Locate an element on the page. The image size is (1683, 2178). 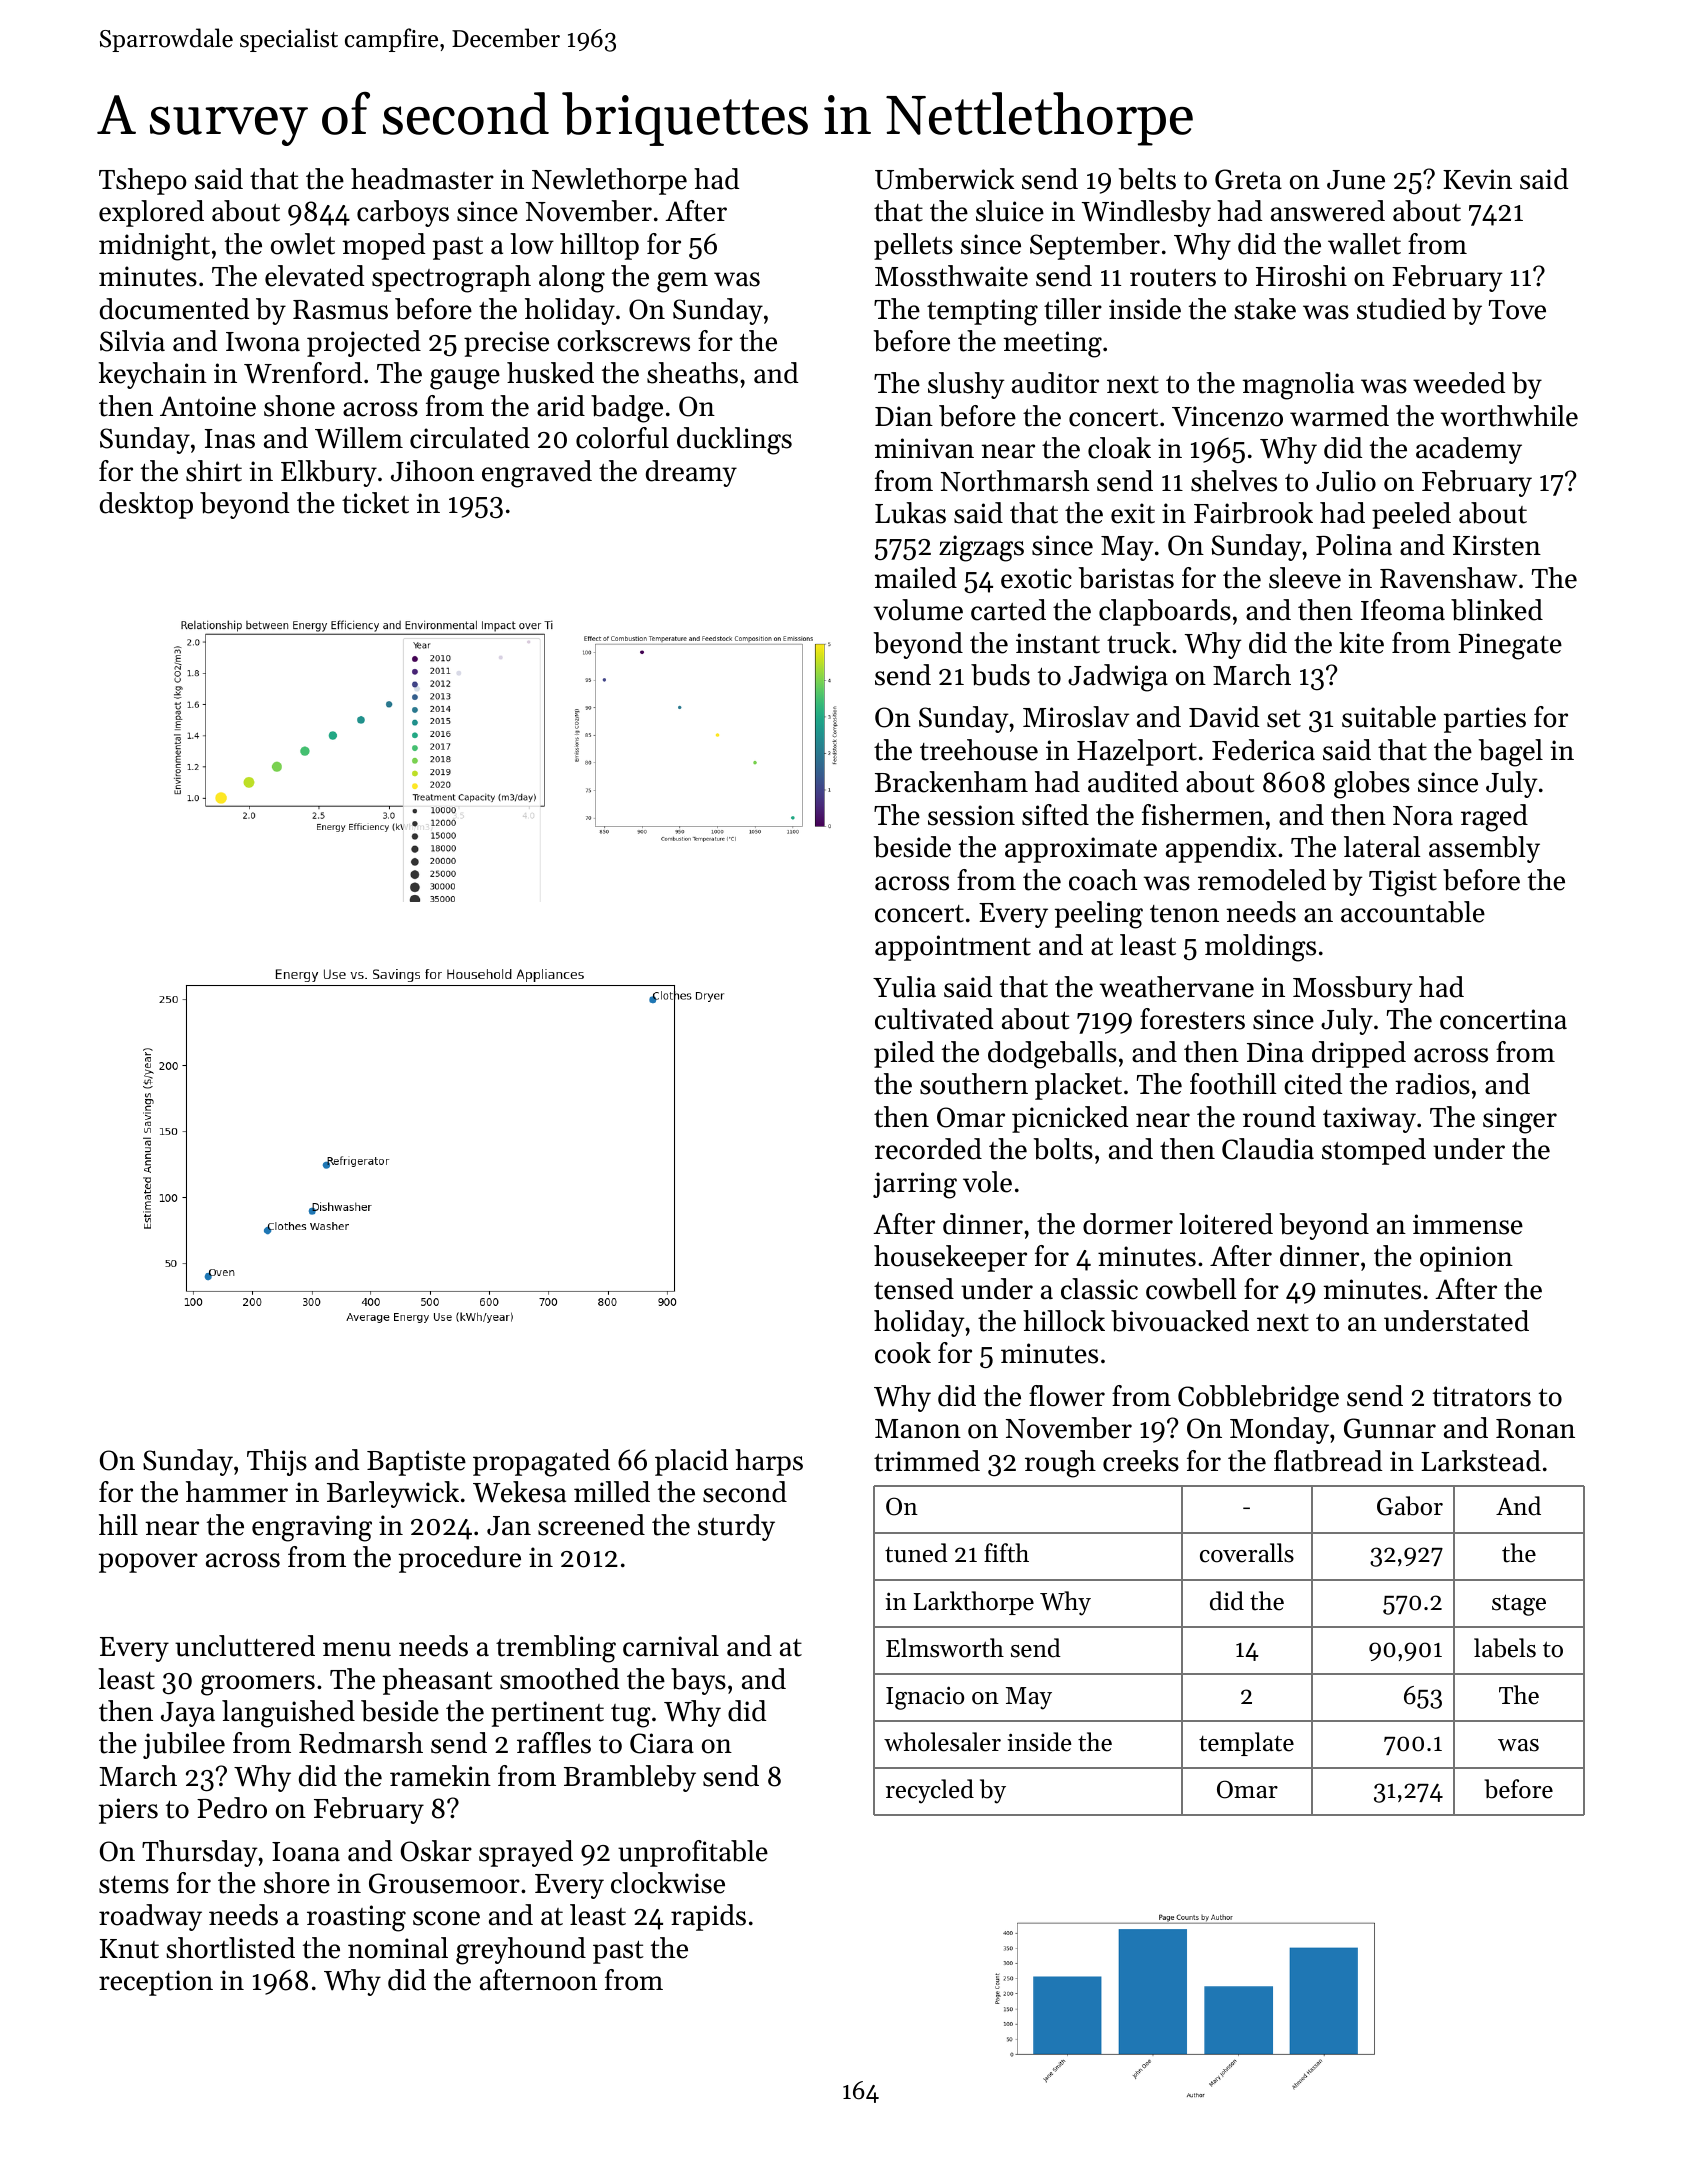
procedure is located at coordinates (460, 1559).
